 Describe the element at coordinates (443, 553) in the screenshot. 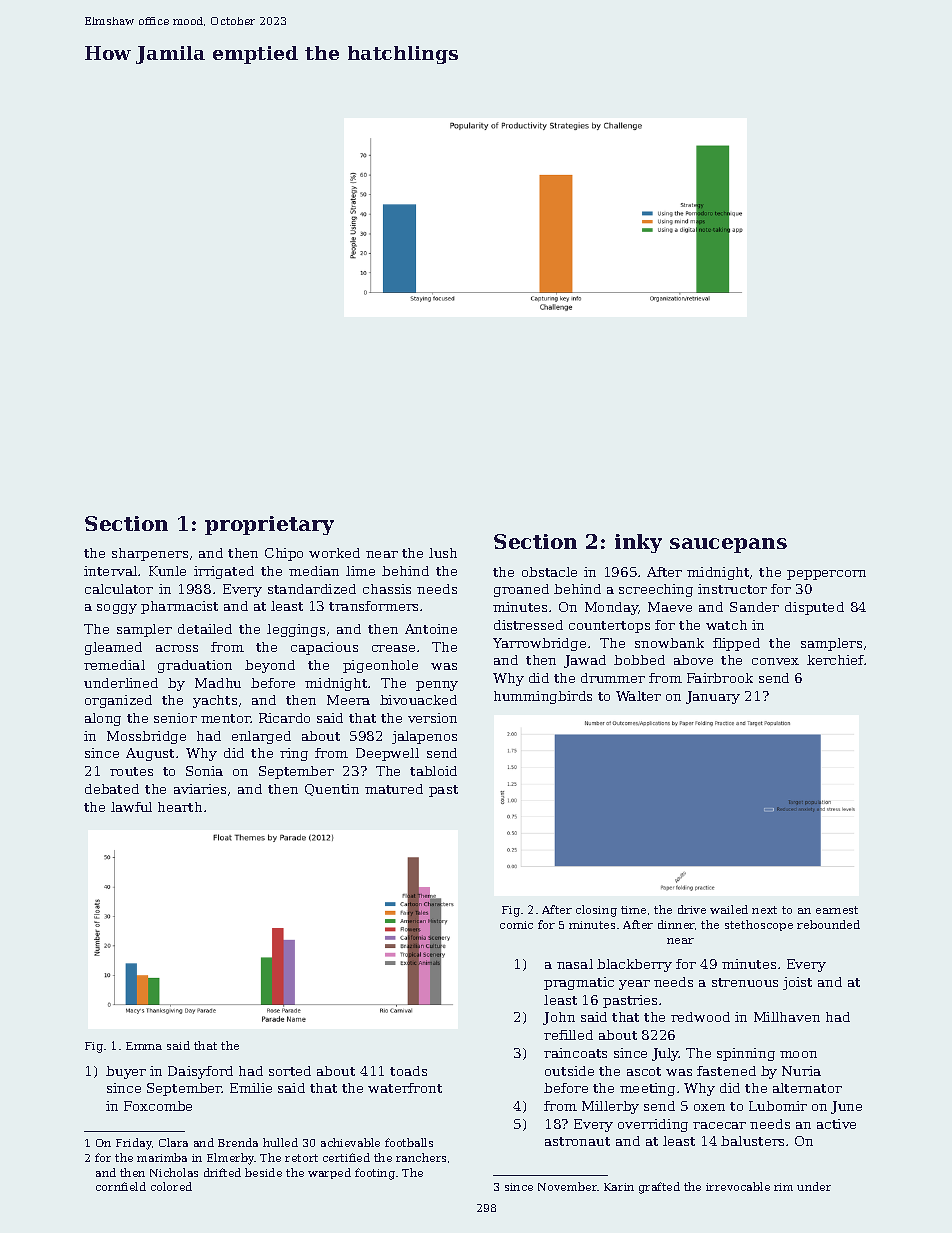

I see `lush` at that location.
